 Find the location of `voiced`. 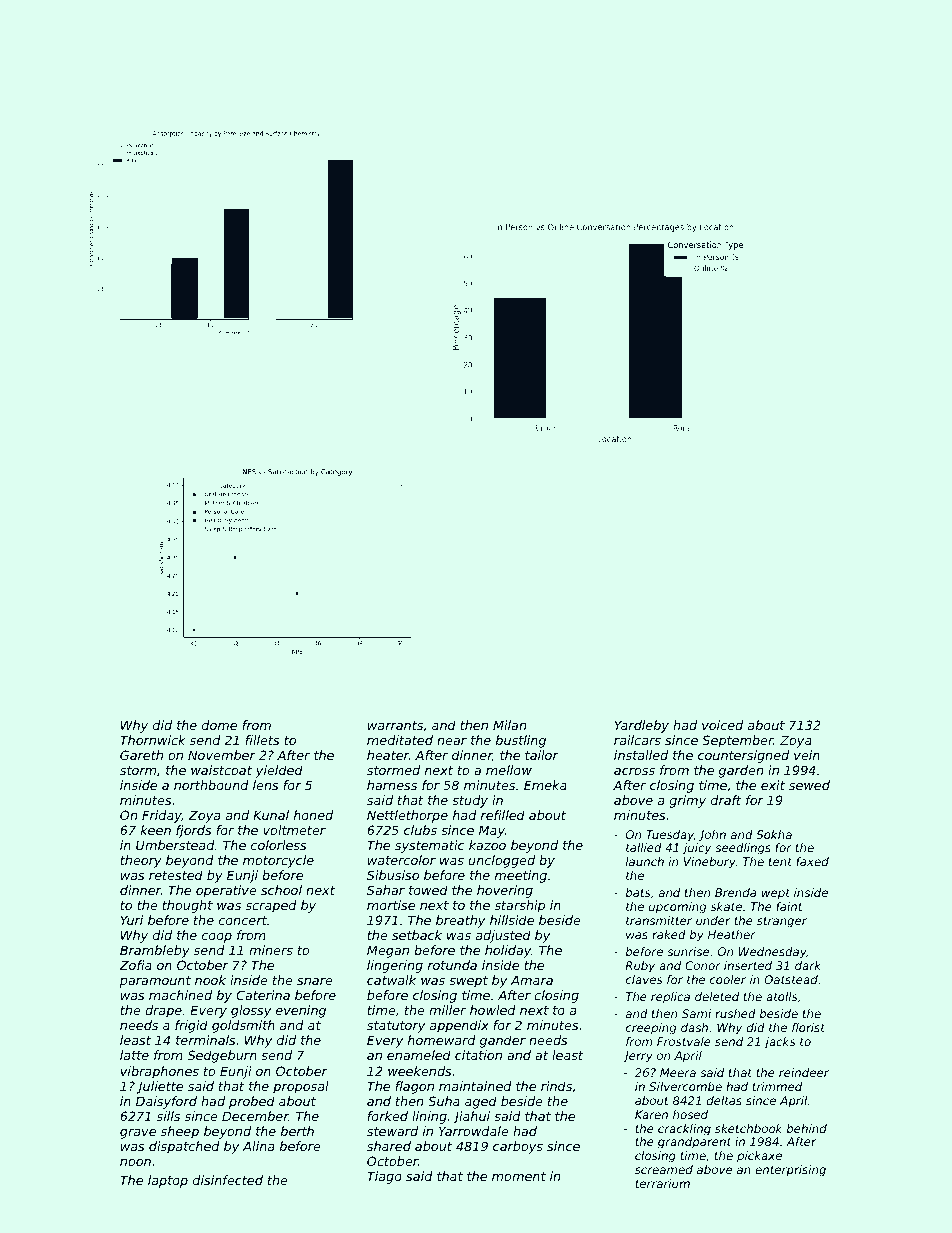

voiced is located at coordinates (722, 725).
